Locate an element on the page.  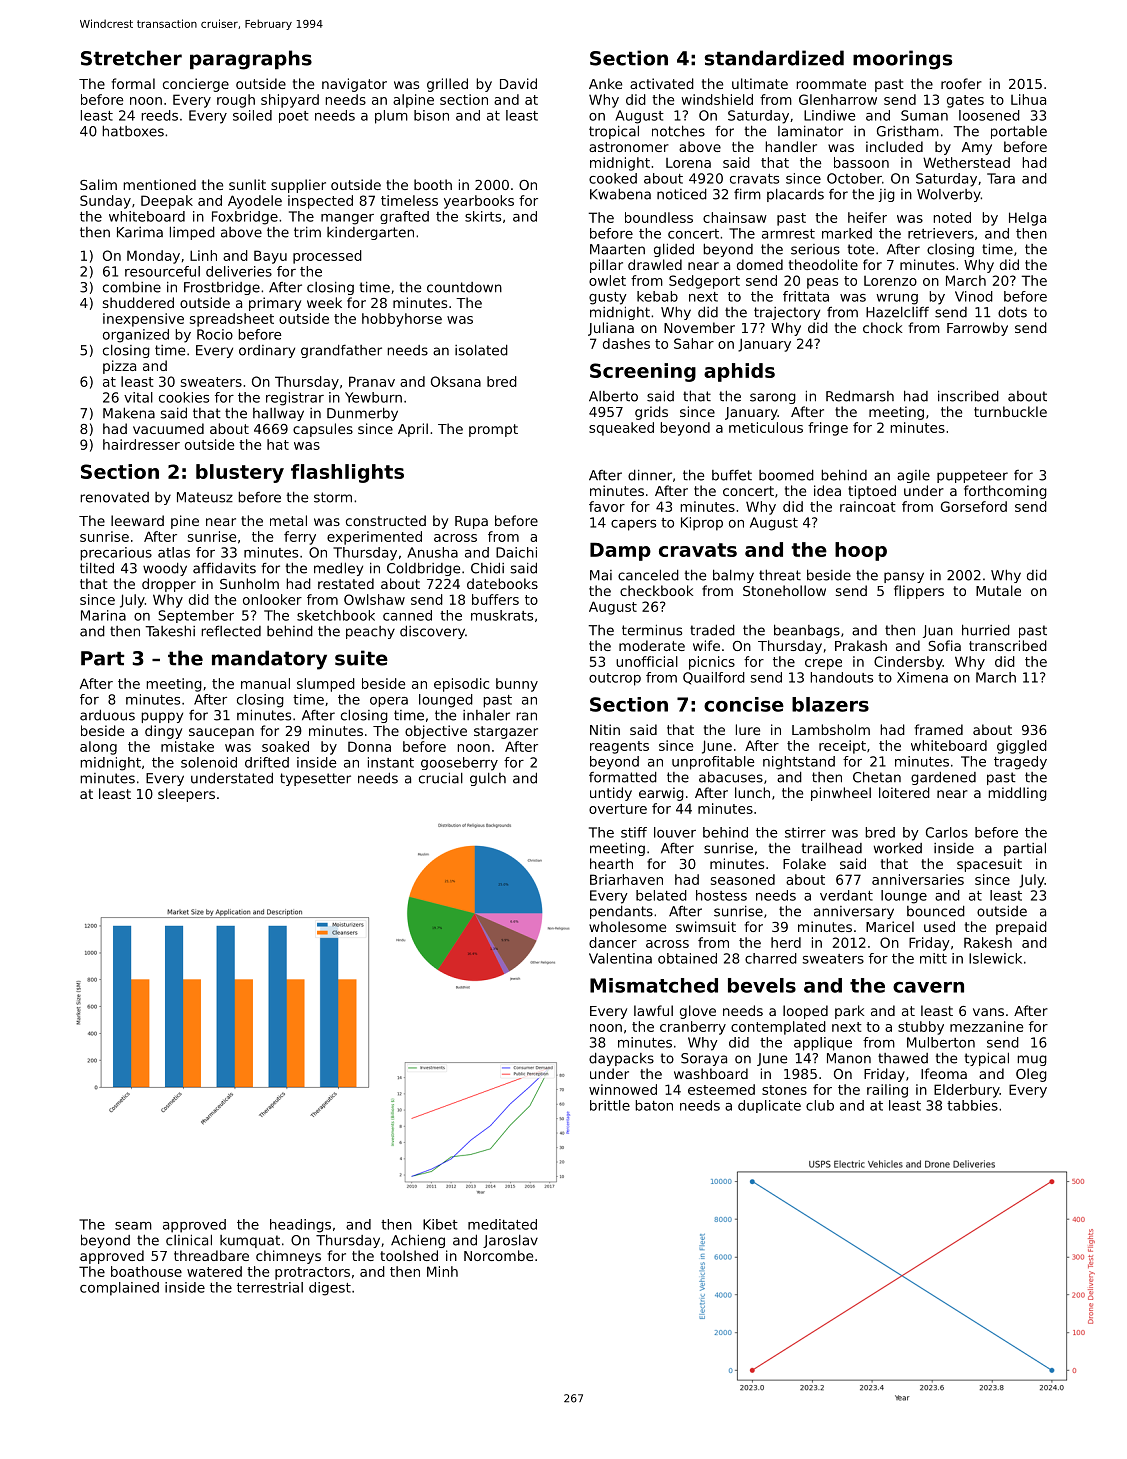
vans is located at coordinates (988, 1012).
